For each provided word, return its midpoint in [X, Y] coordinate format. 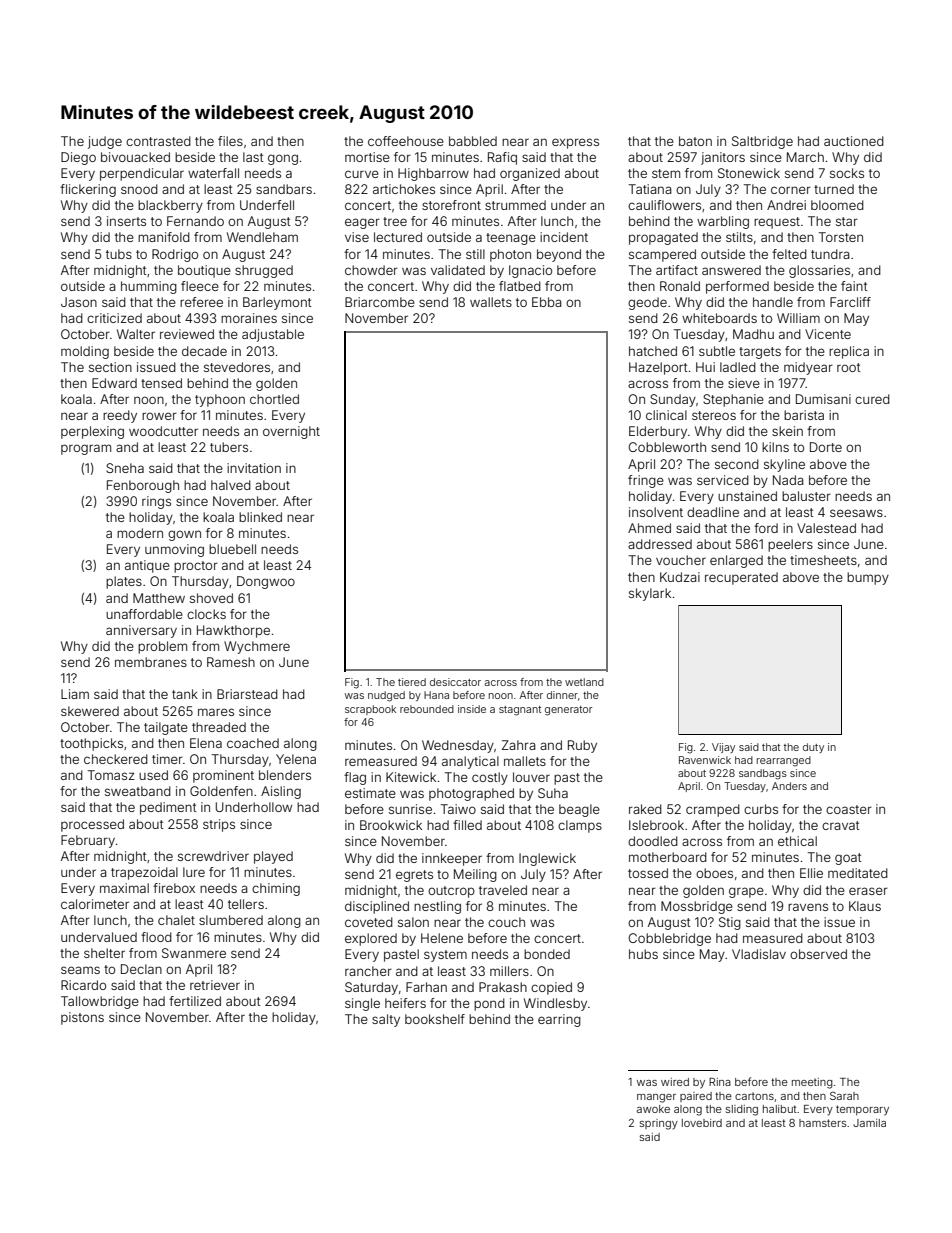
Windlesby [555, 1004]
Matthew [159, 598]
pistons [82, 1018]
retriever [215, 985]
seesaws [856, 513]
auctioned [854, 141]
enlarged [736, 561]
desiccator [455, 682]
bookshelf [435, 1019]
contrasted [158, 141]
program [86, 449]
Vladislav [759, 954]
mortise [367, 157]
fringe [646, 481]
